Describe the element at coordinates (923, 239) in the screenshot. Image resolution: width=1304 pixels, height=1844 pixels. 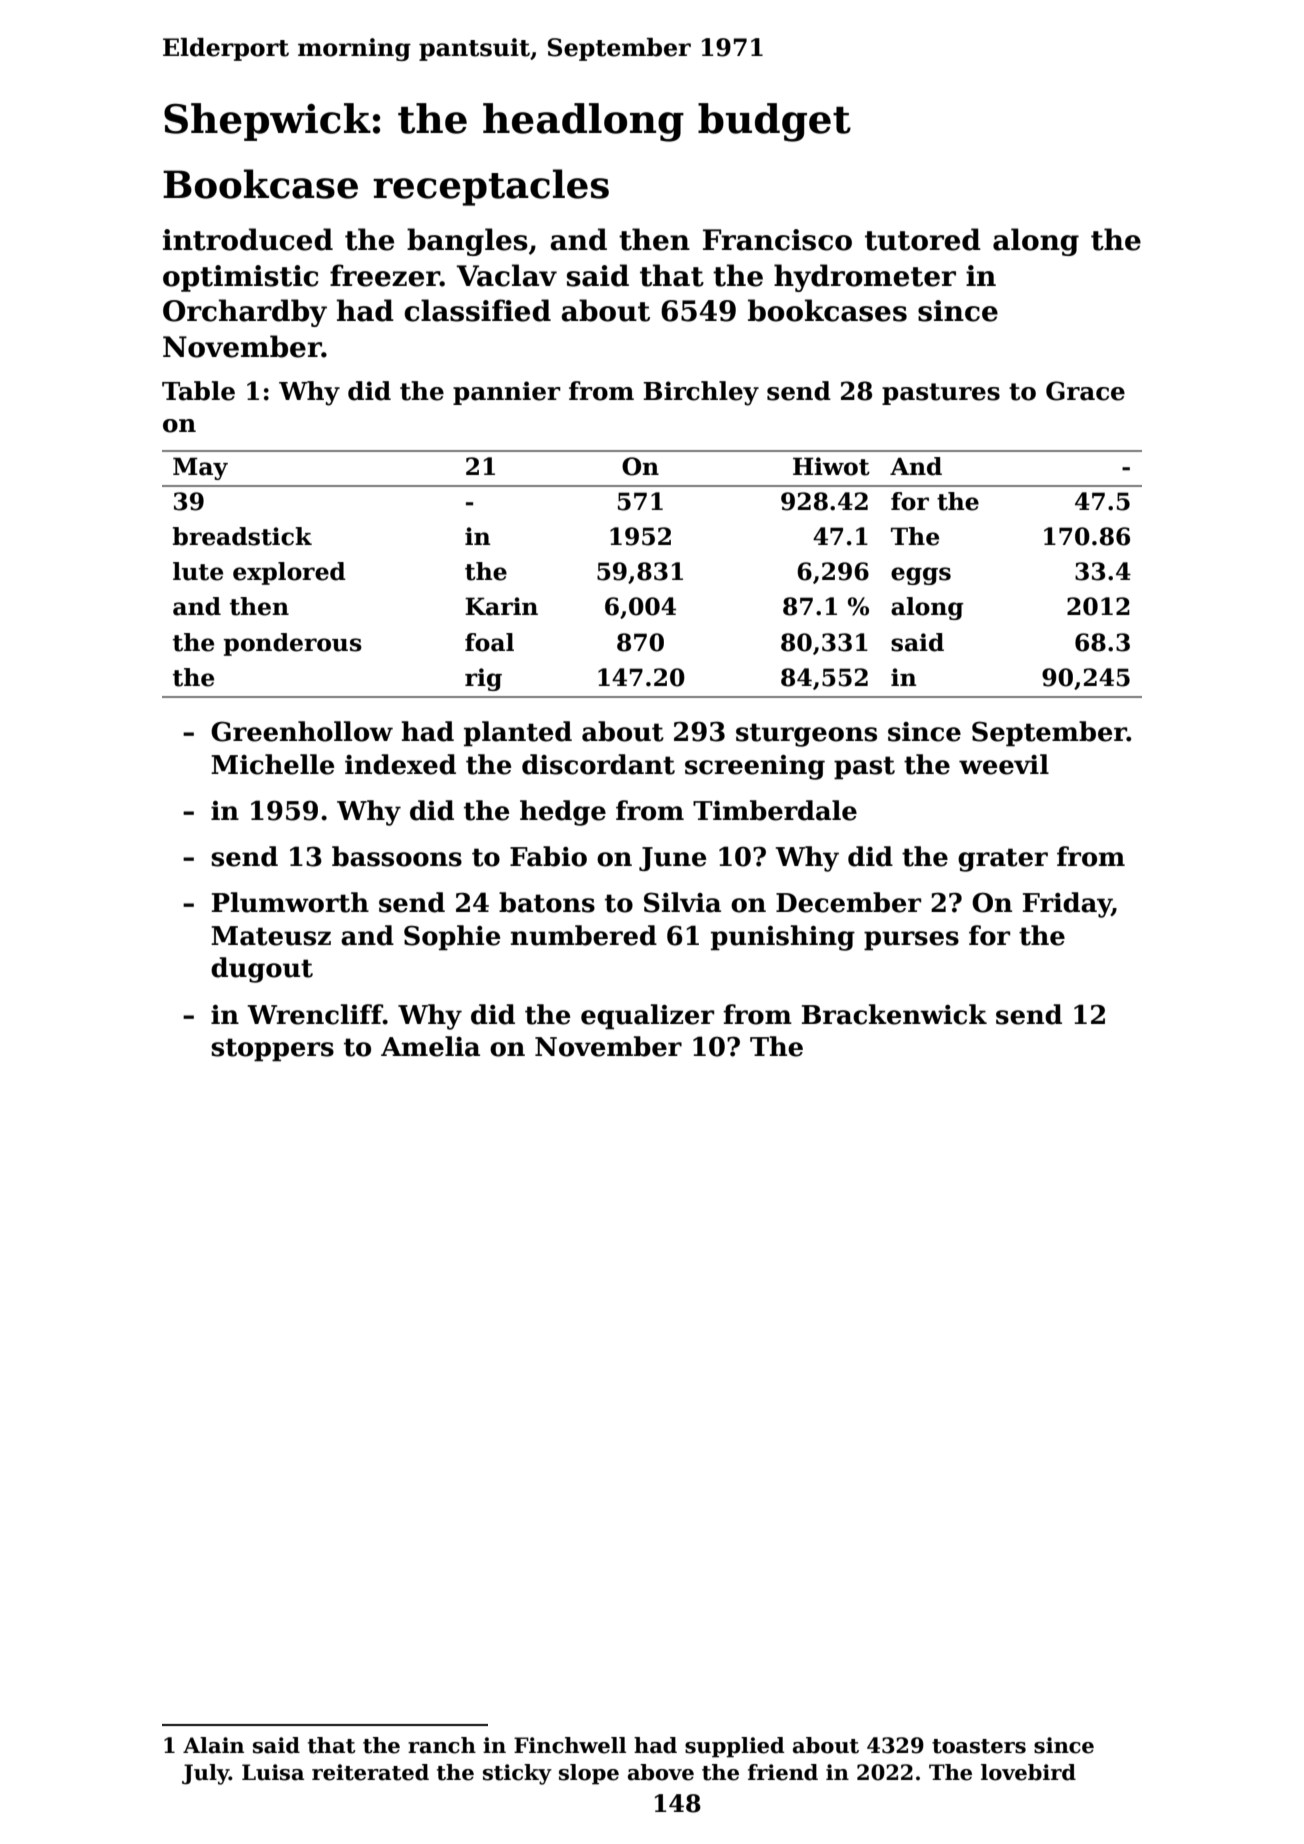
I see `tutored` at that location.
